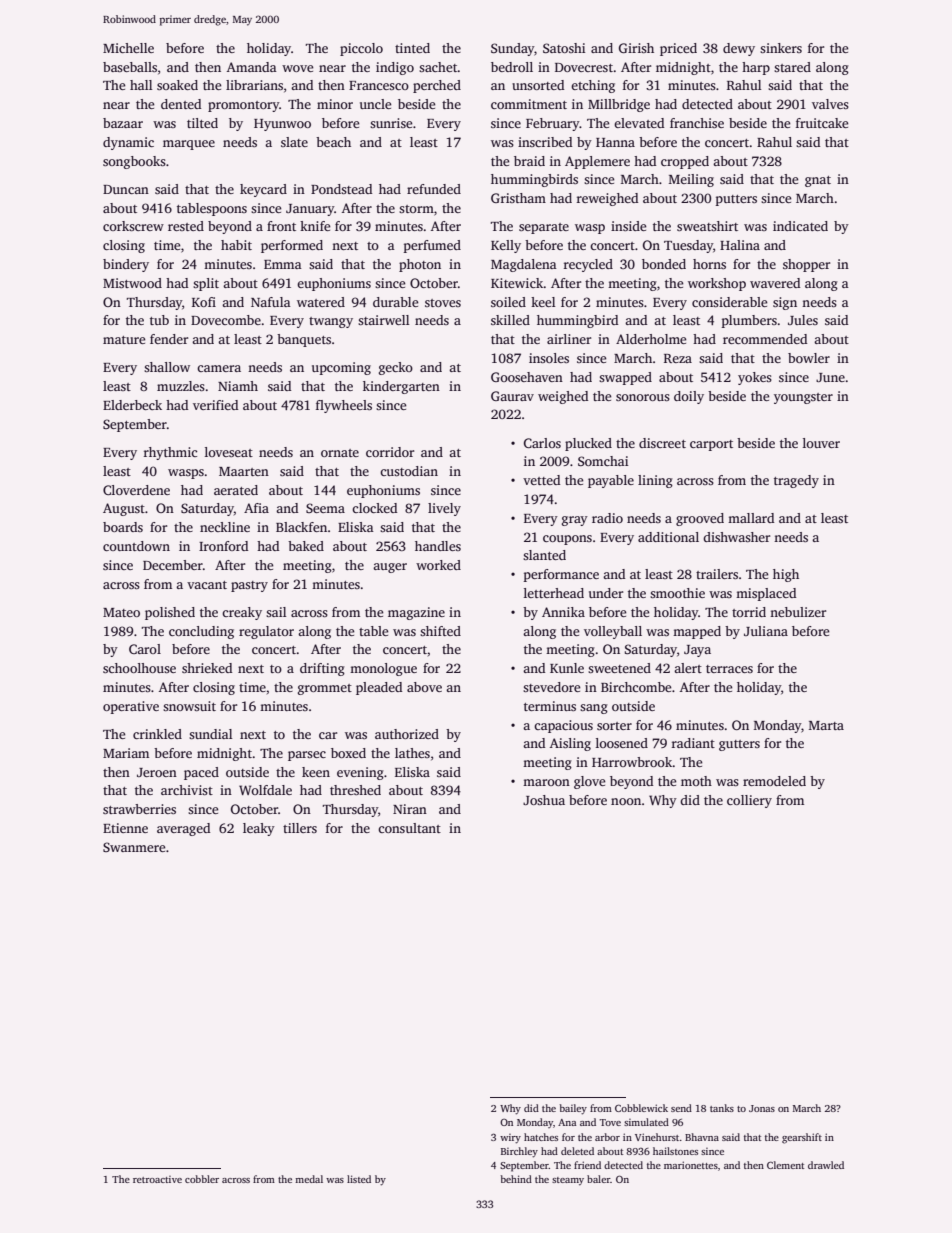  What do you see at coordinates (693, 743) in the document?
I see `radiant` at bounding box center [693, 743].
